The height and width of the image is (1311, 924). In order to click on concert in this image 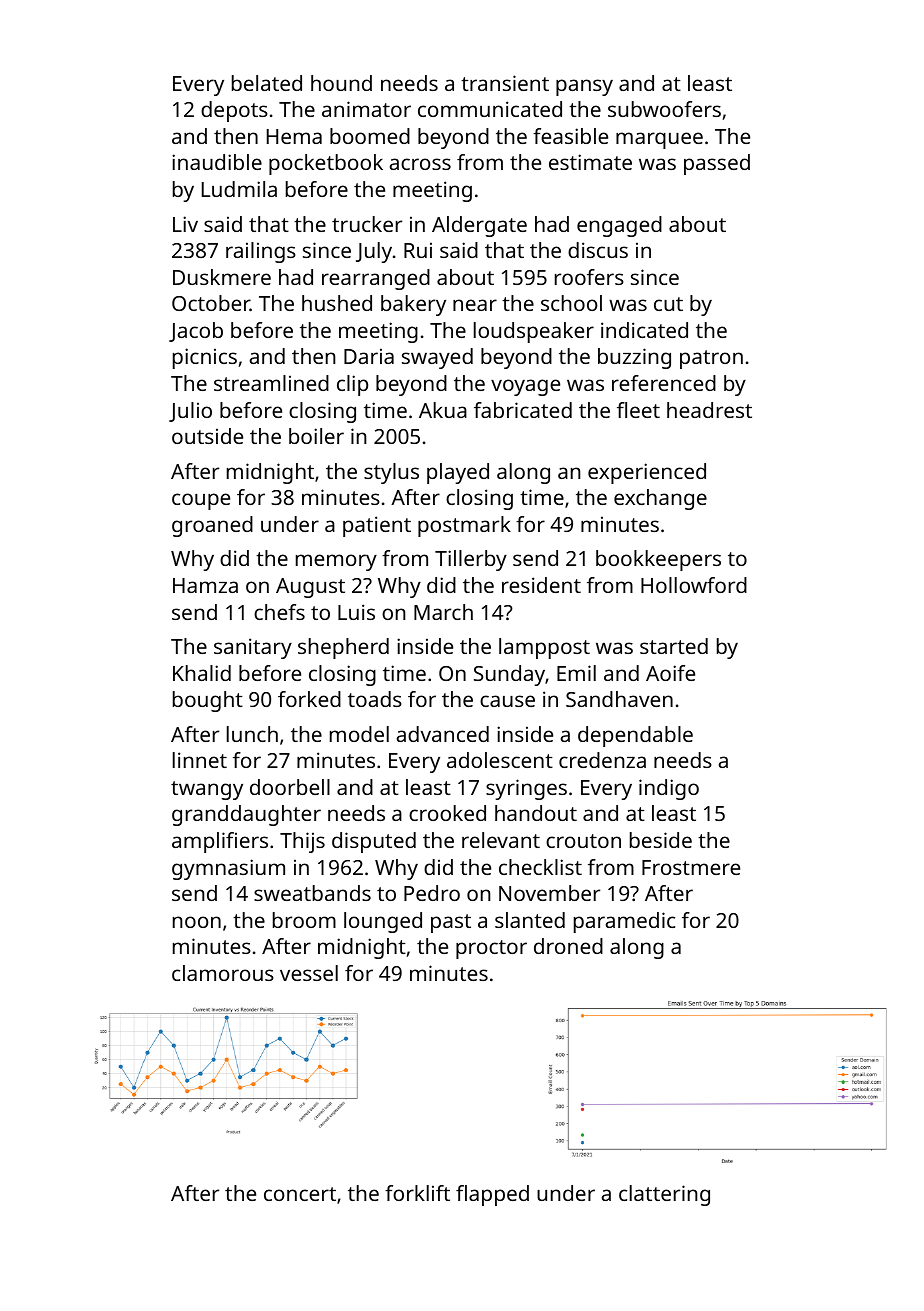, I will do `click(300, 1194)`.
